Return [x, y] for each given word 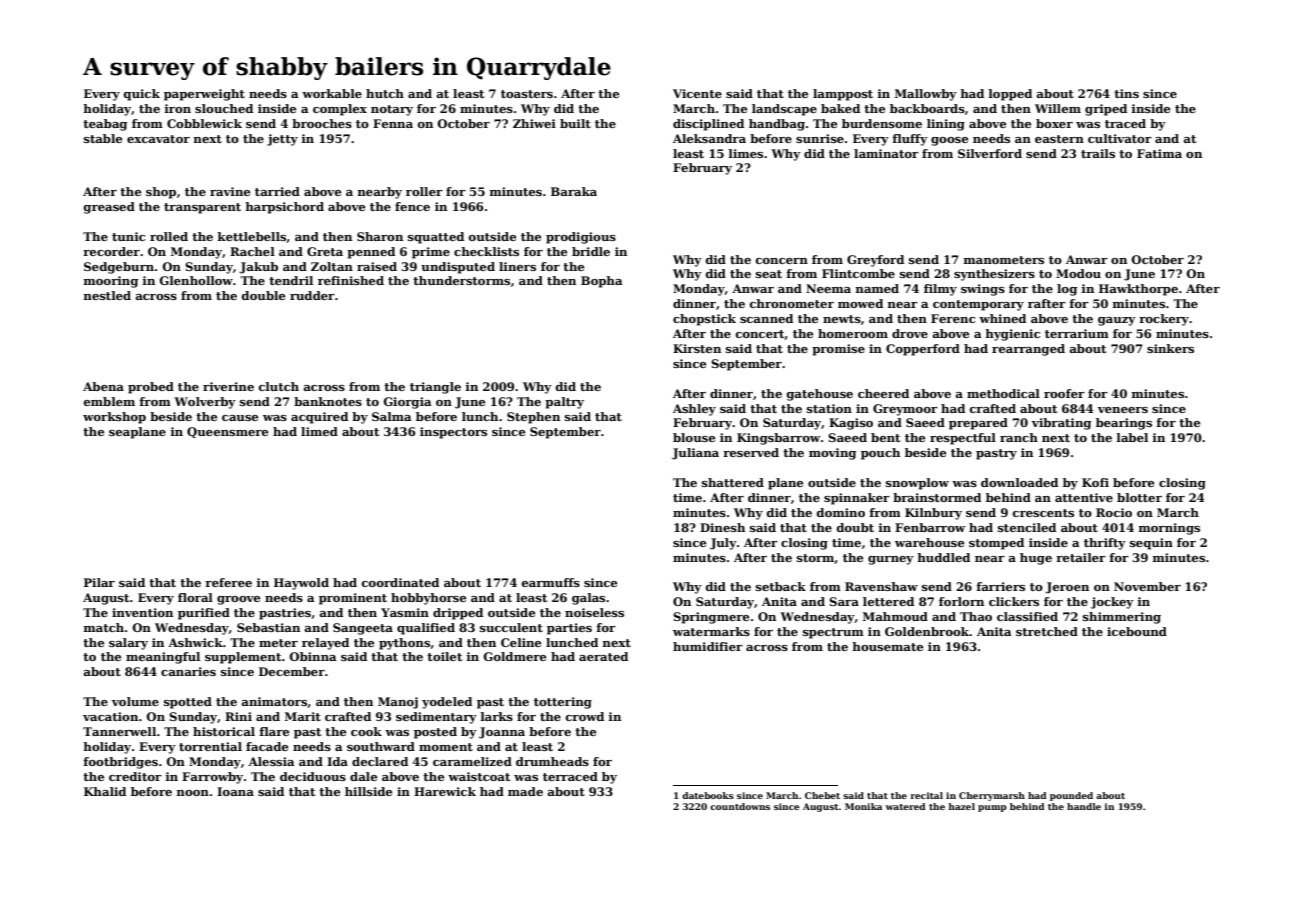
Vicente [697, 93]
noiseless [594, 612]
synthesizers [994, 275]
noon [193, 793]
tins [1126, 93]
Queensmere [227, 432]
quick [142, 95]
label [1132, 437]
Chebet [822, 795]
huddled [943, 557]
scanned [766, 318]
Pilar [99, 582]
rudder [312, 295]
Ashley [694, 410]
